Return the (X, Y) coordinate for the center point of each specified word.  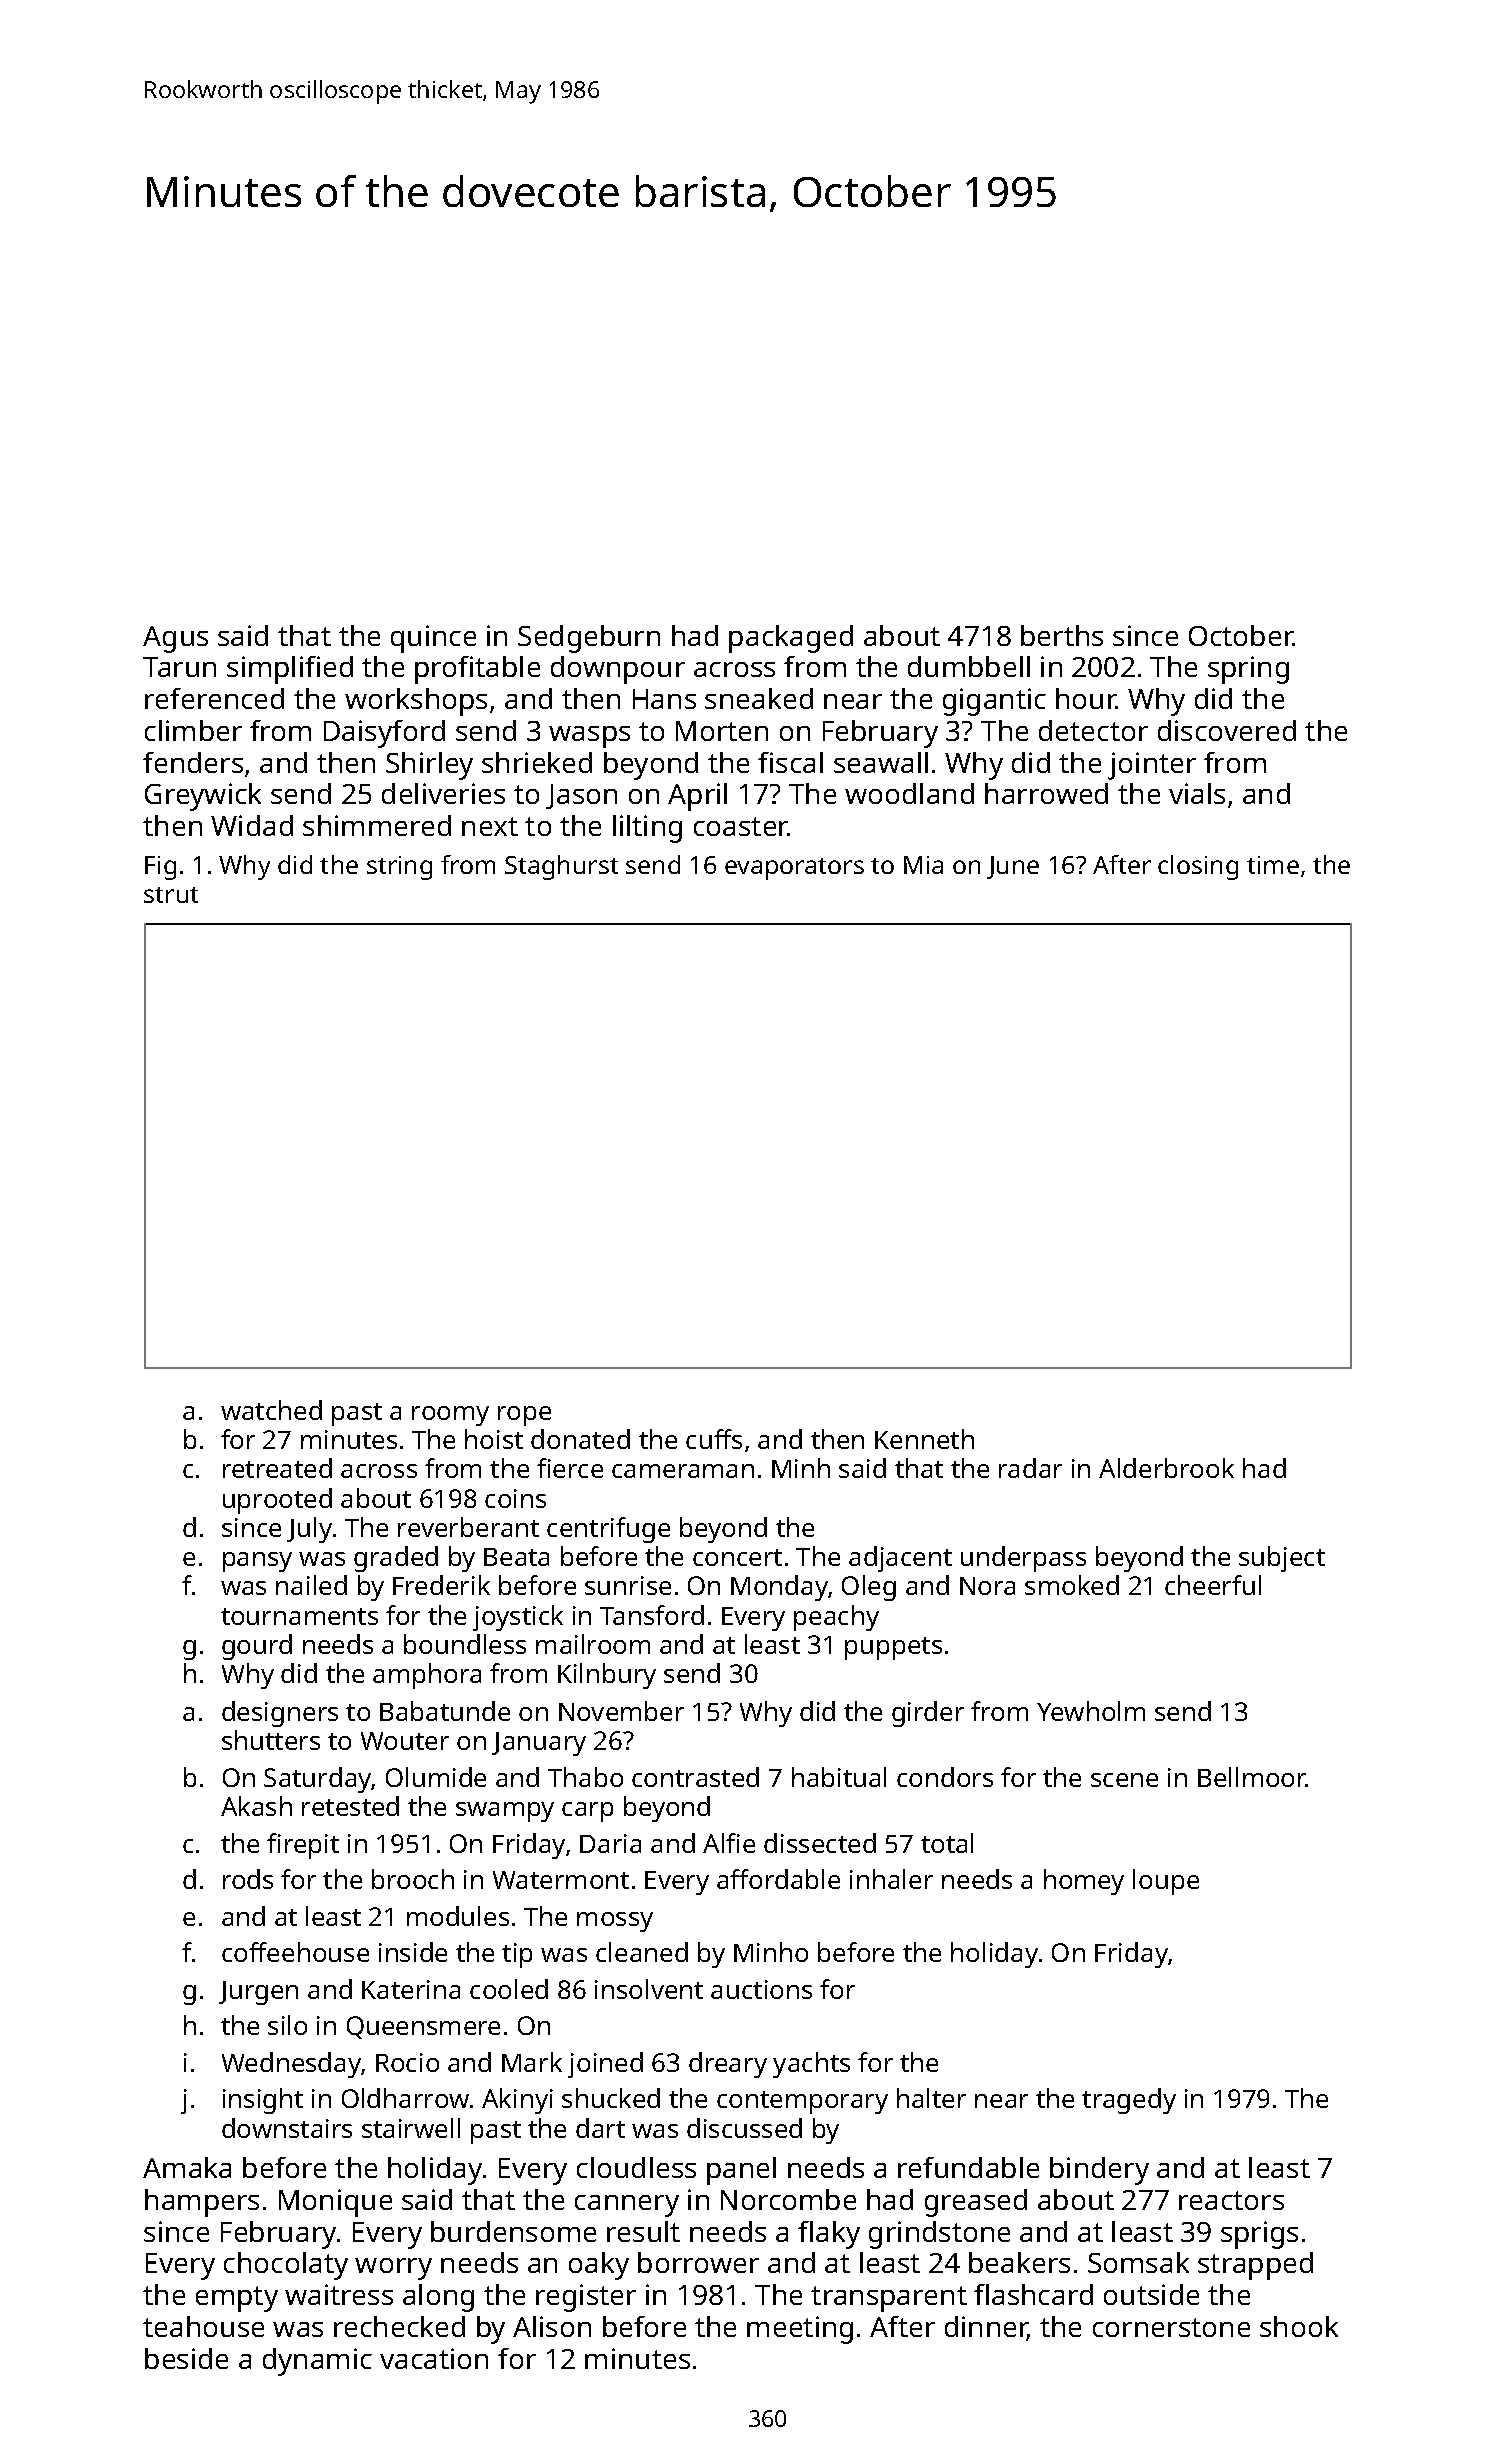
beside (186, 2358)
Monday (779, 1588)
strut (171, 895)
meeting (800, 2330)
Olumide (436, 1777)
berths (1062, 635)
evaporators (794, 869)
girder (928, 1714)
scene (1124, 1780)
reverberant (468, 1527)
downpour (618, 670)
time (1273, 865)
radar (1030, 1468)
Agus (175, 639)
